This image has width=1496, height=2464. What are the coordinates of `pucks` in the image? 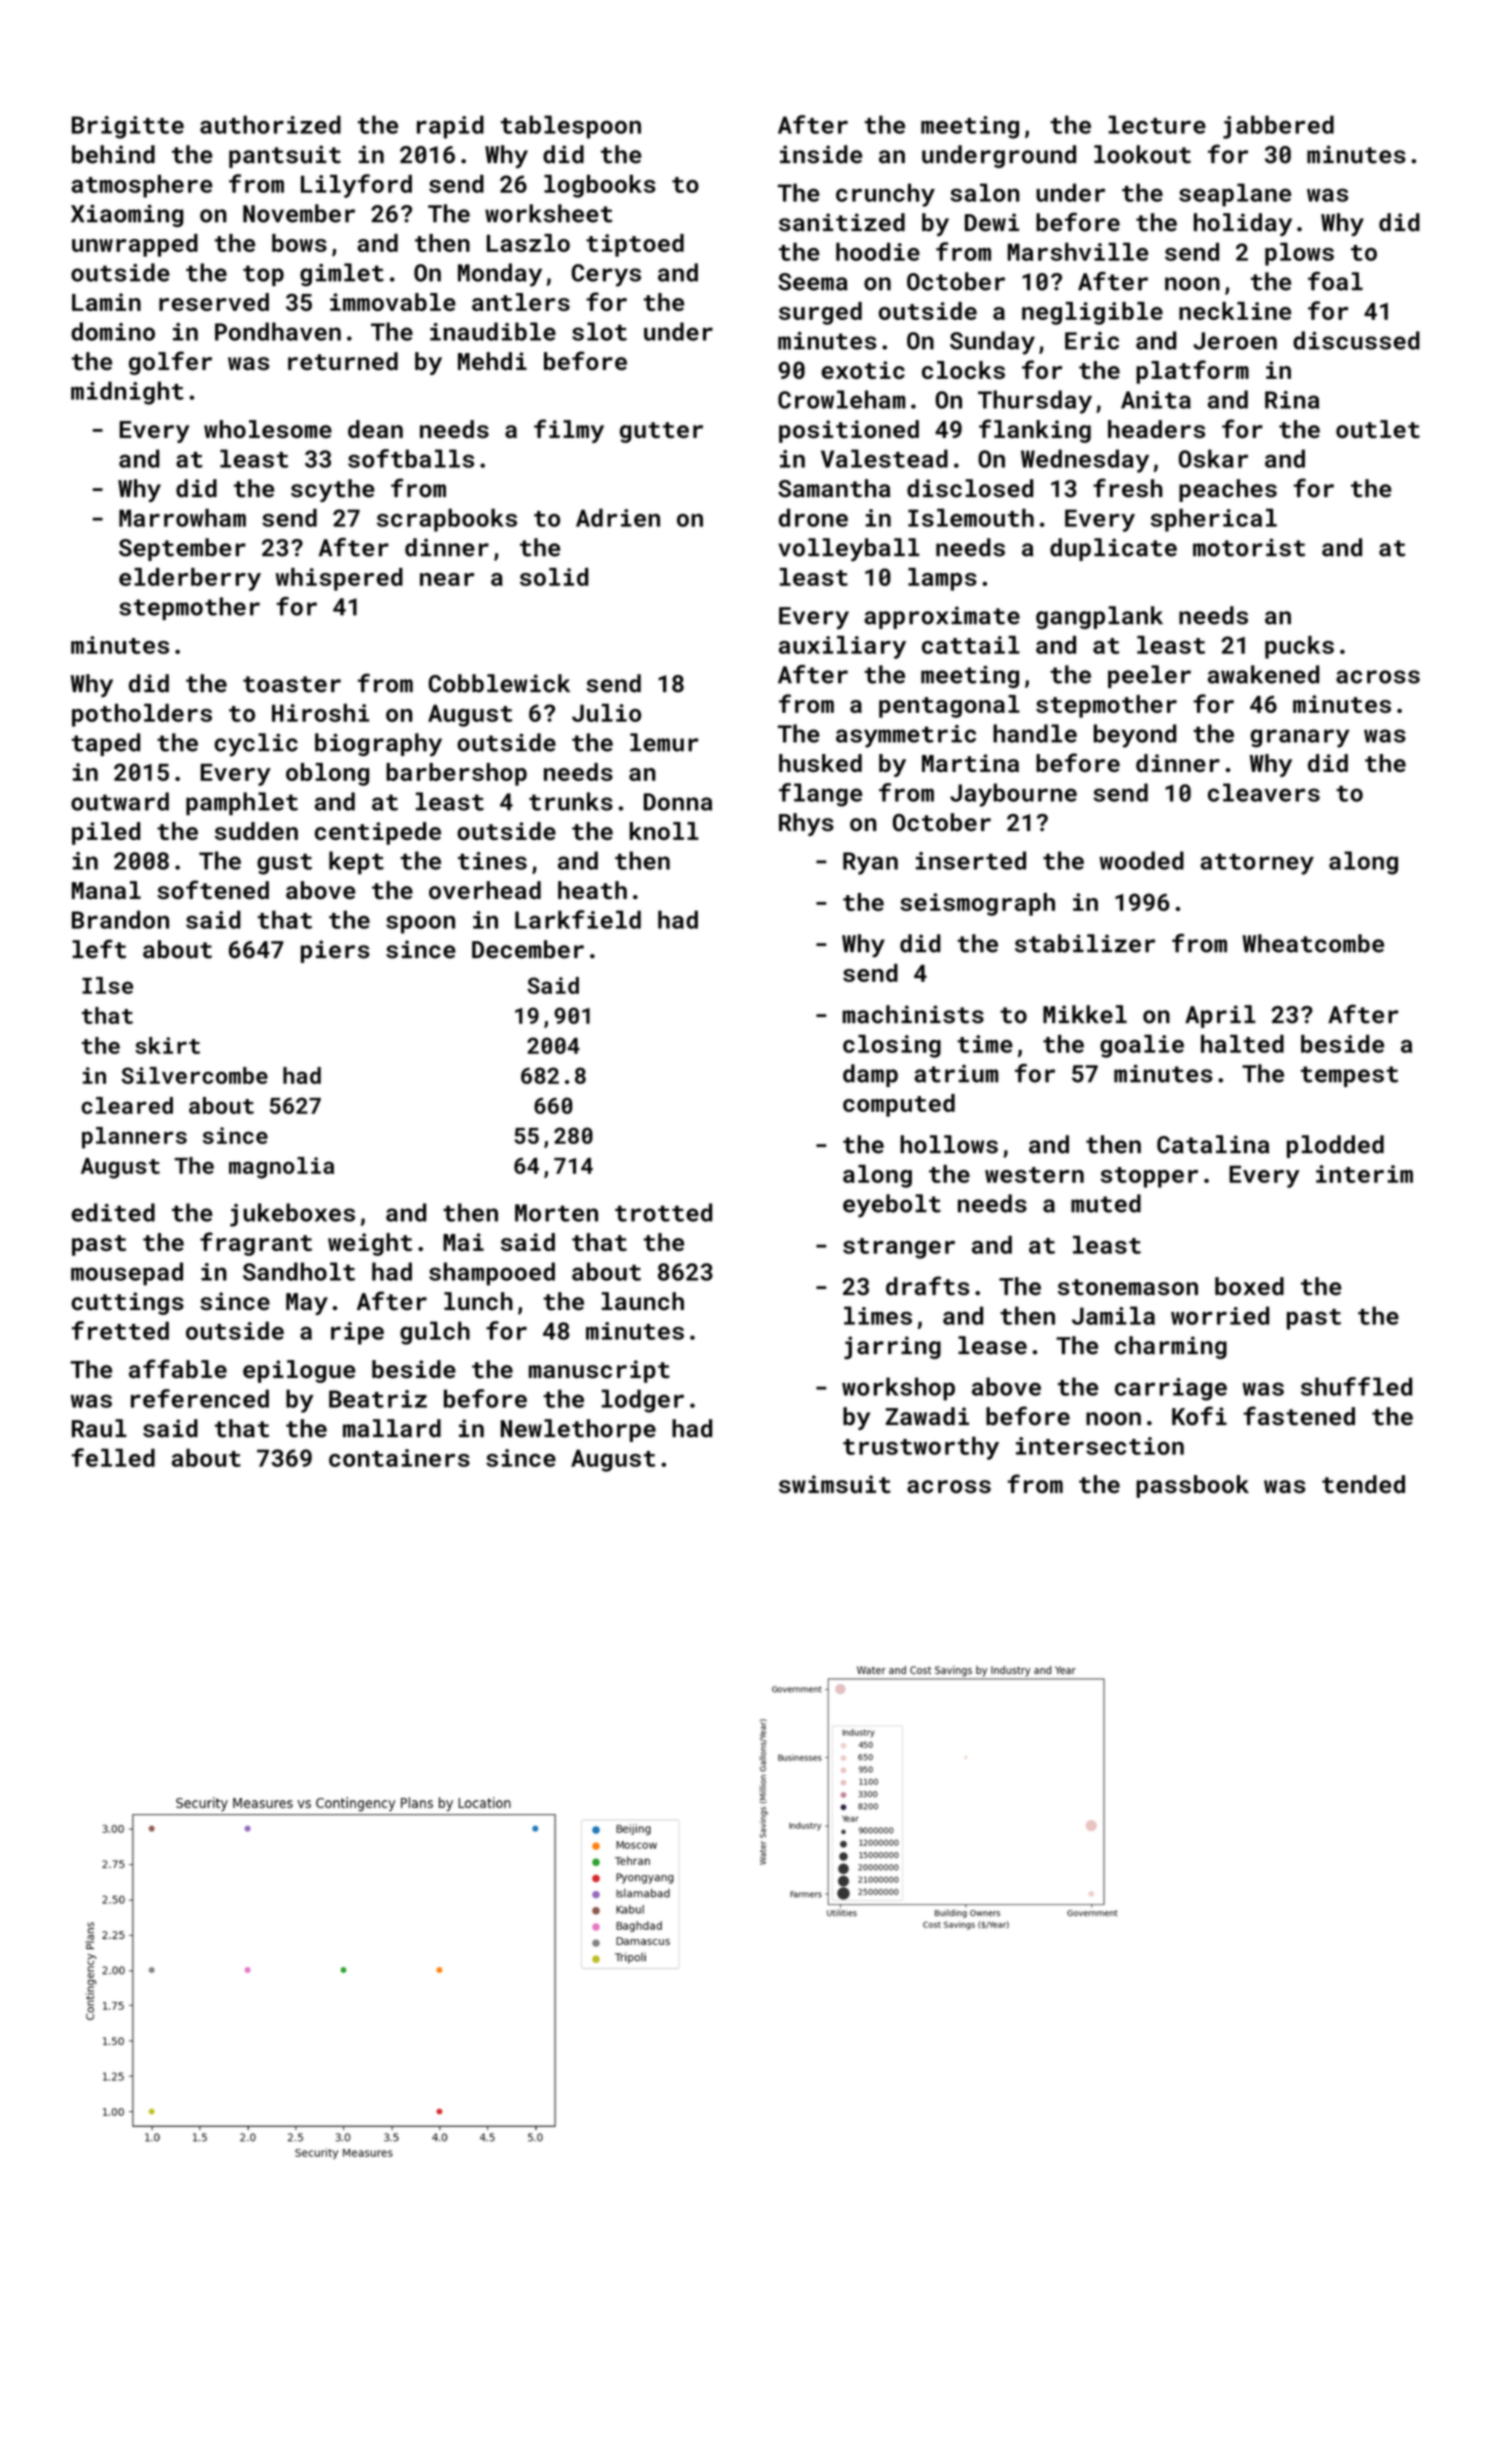 It's located at (1299, 647).
